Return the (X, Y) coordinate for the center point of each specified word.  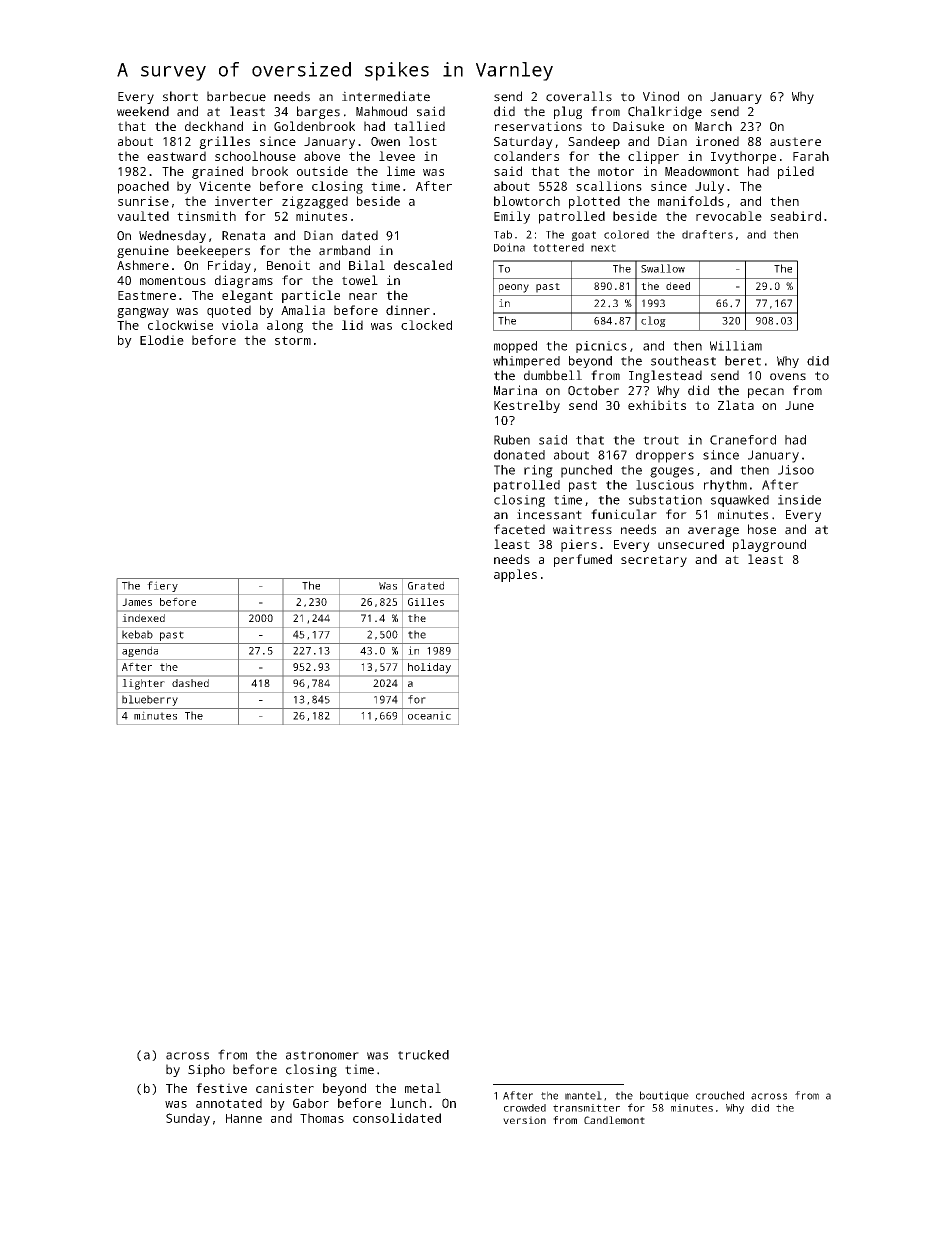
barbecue (236, 96)
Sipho (206, 1070)
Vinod (661, 96)
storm (293, 340)
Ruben (512, 440)
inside (799, 500)
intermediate (386, 96)
